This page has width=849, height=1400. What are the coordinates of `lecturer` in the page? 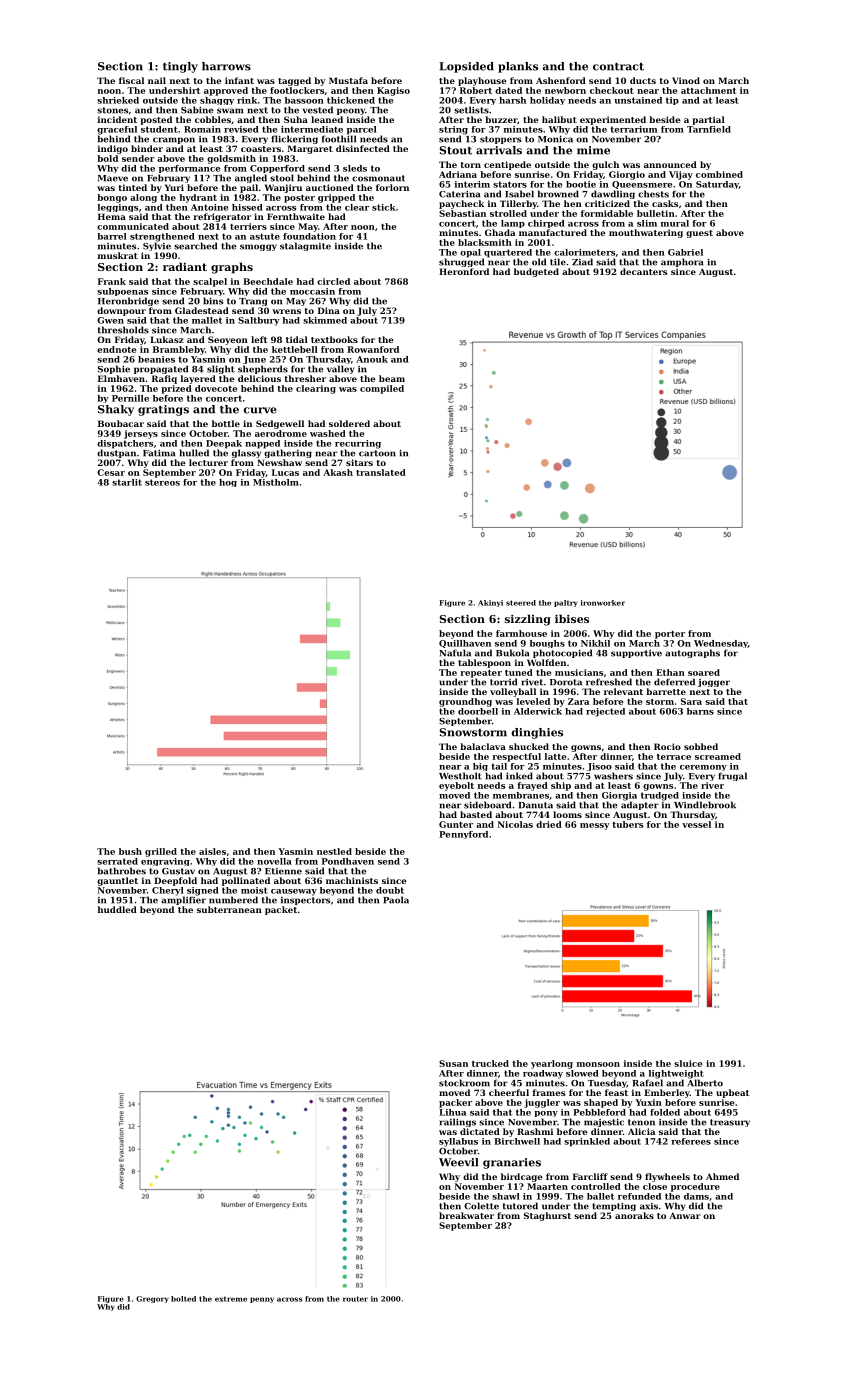 It's located at (208, 462).
